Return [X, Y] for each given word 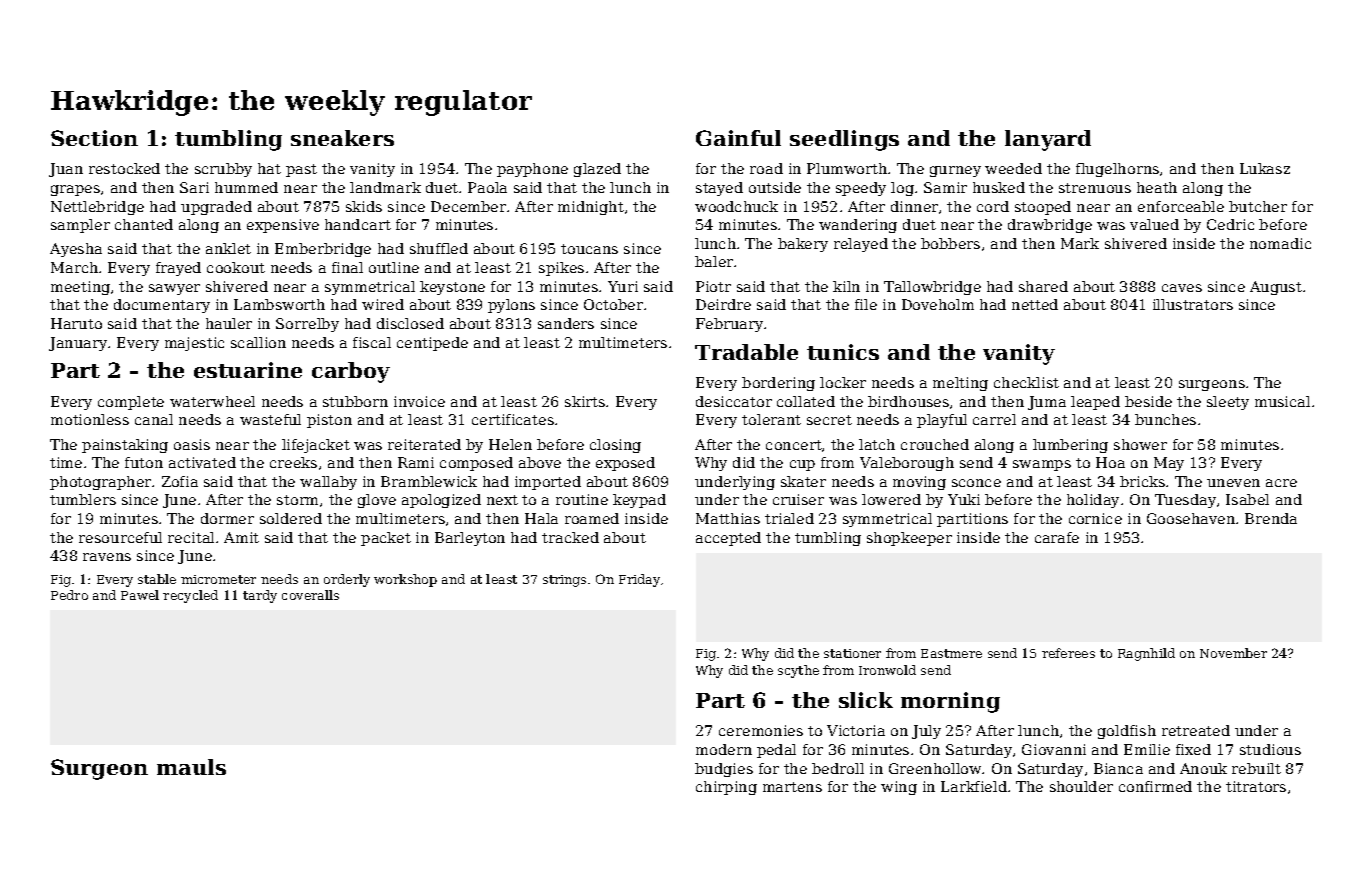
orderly [347, 580]
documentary [162, 306]
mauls [191, 767]
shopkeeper [909, 539]
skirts [585, 401]
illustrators [1193, 304]
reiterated [424, 444]
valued [1154, 224]
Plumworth [847, 168]
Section [94, 138]
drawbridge [1050, 226]
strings [564, 581]
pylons [511, 306]
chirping [726, 788]
